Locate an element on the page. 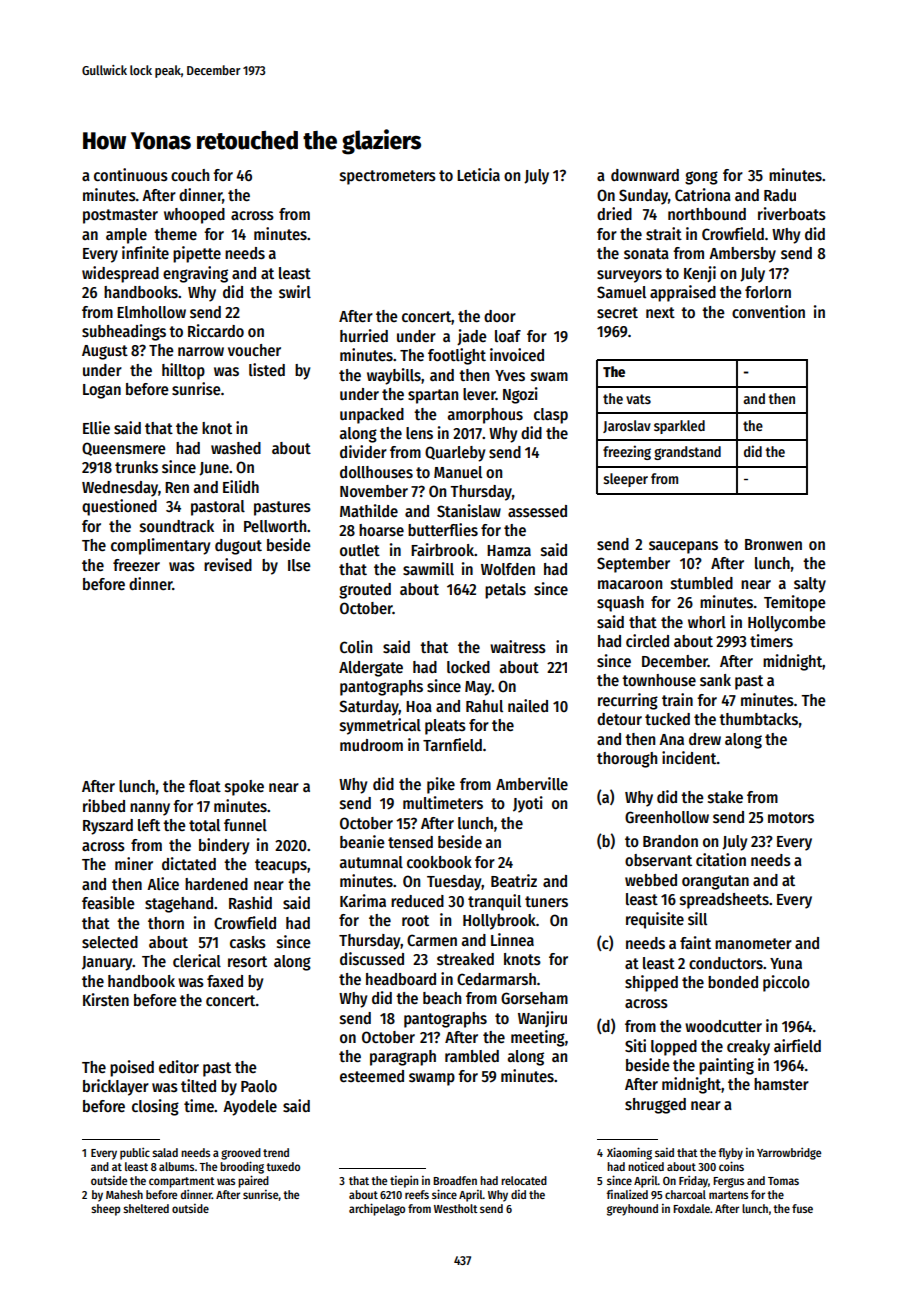 Image resolution: width=908 pixels, height=1316 pixels. Xiaoming is located at coordinates (629, 1153).
